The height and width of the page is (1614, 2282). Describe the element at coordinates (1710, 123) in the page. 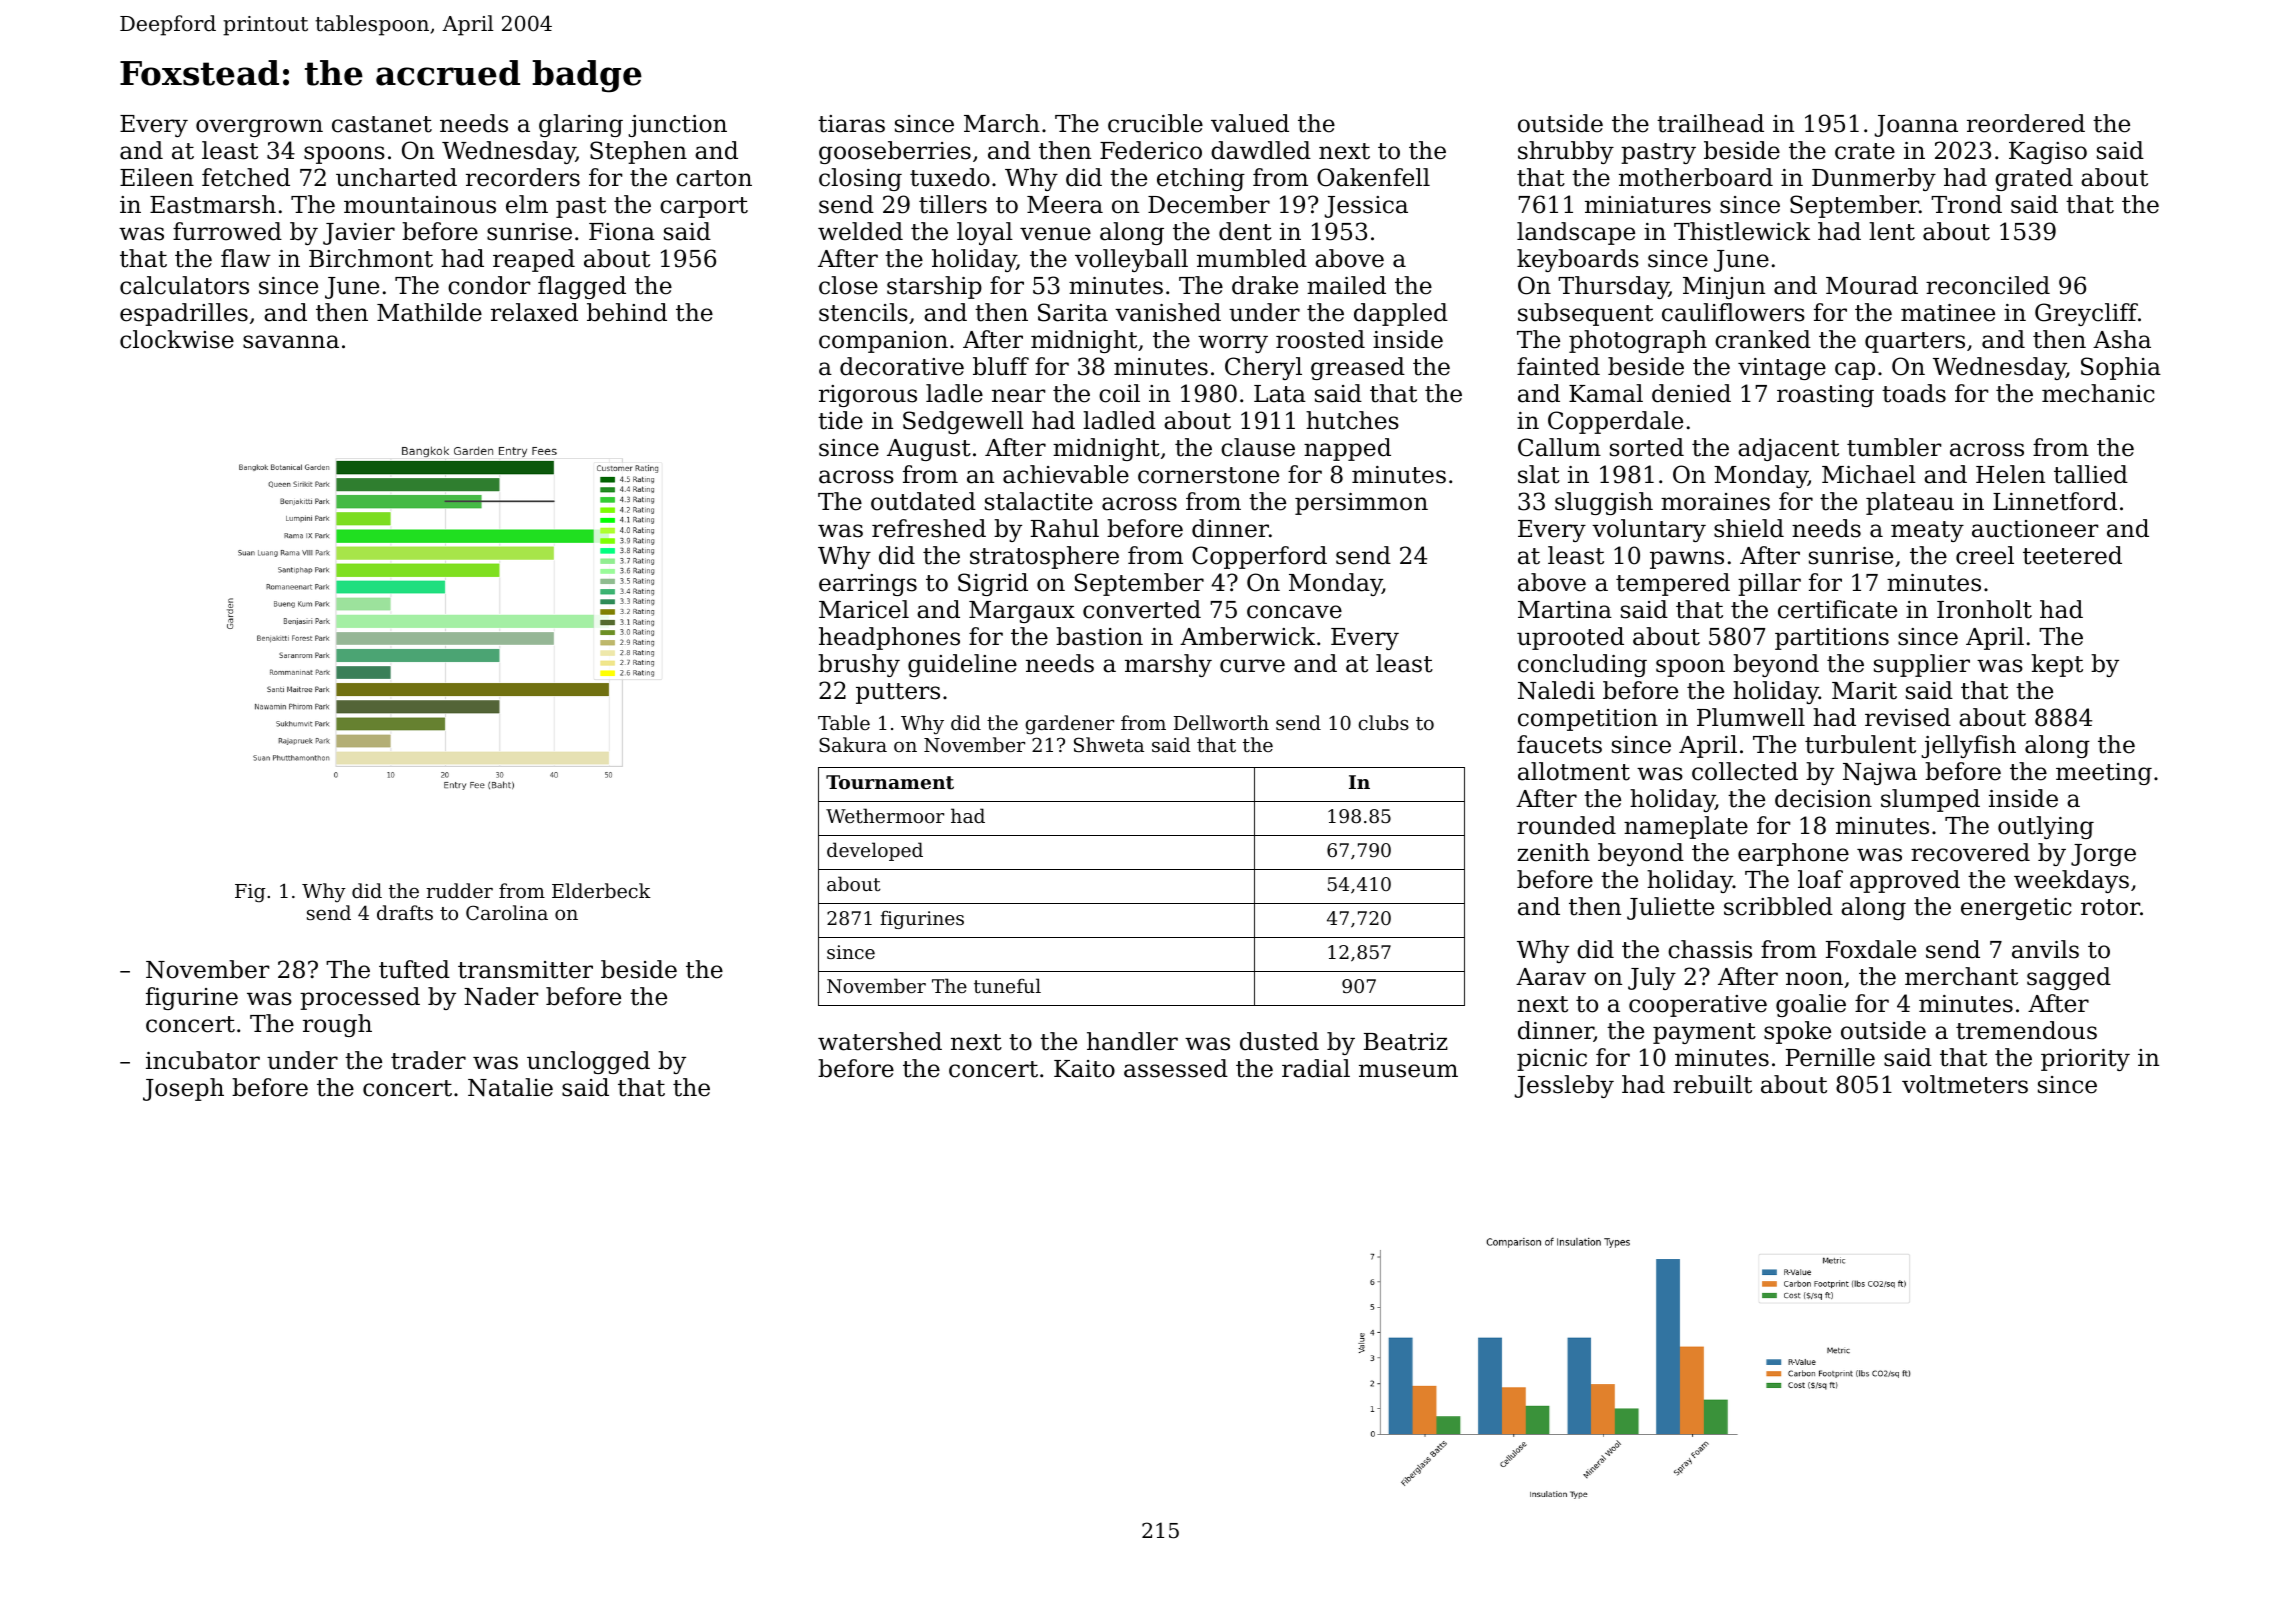

I see `trailhead` at that location.
